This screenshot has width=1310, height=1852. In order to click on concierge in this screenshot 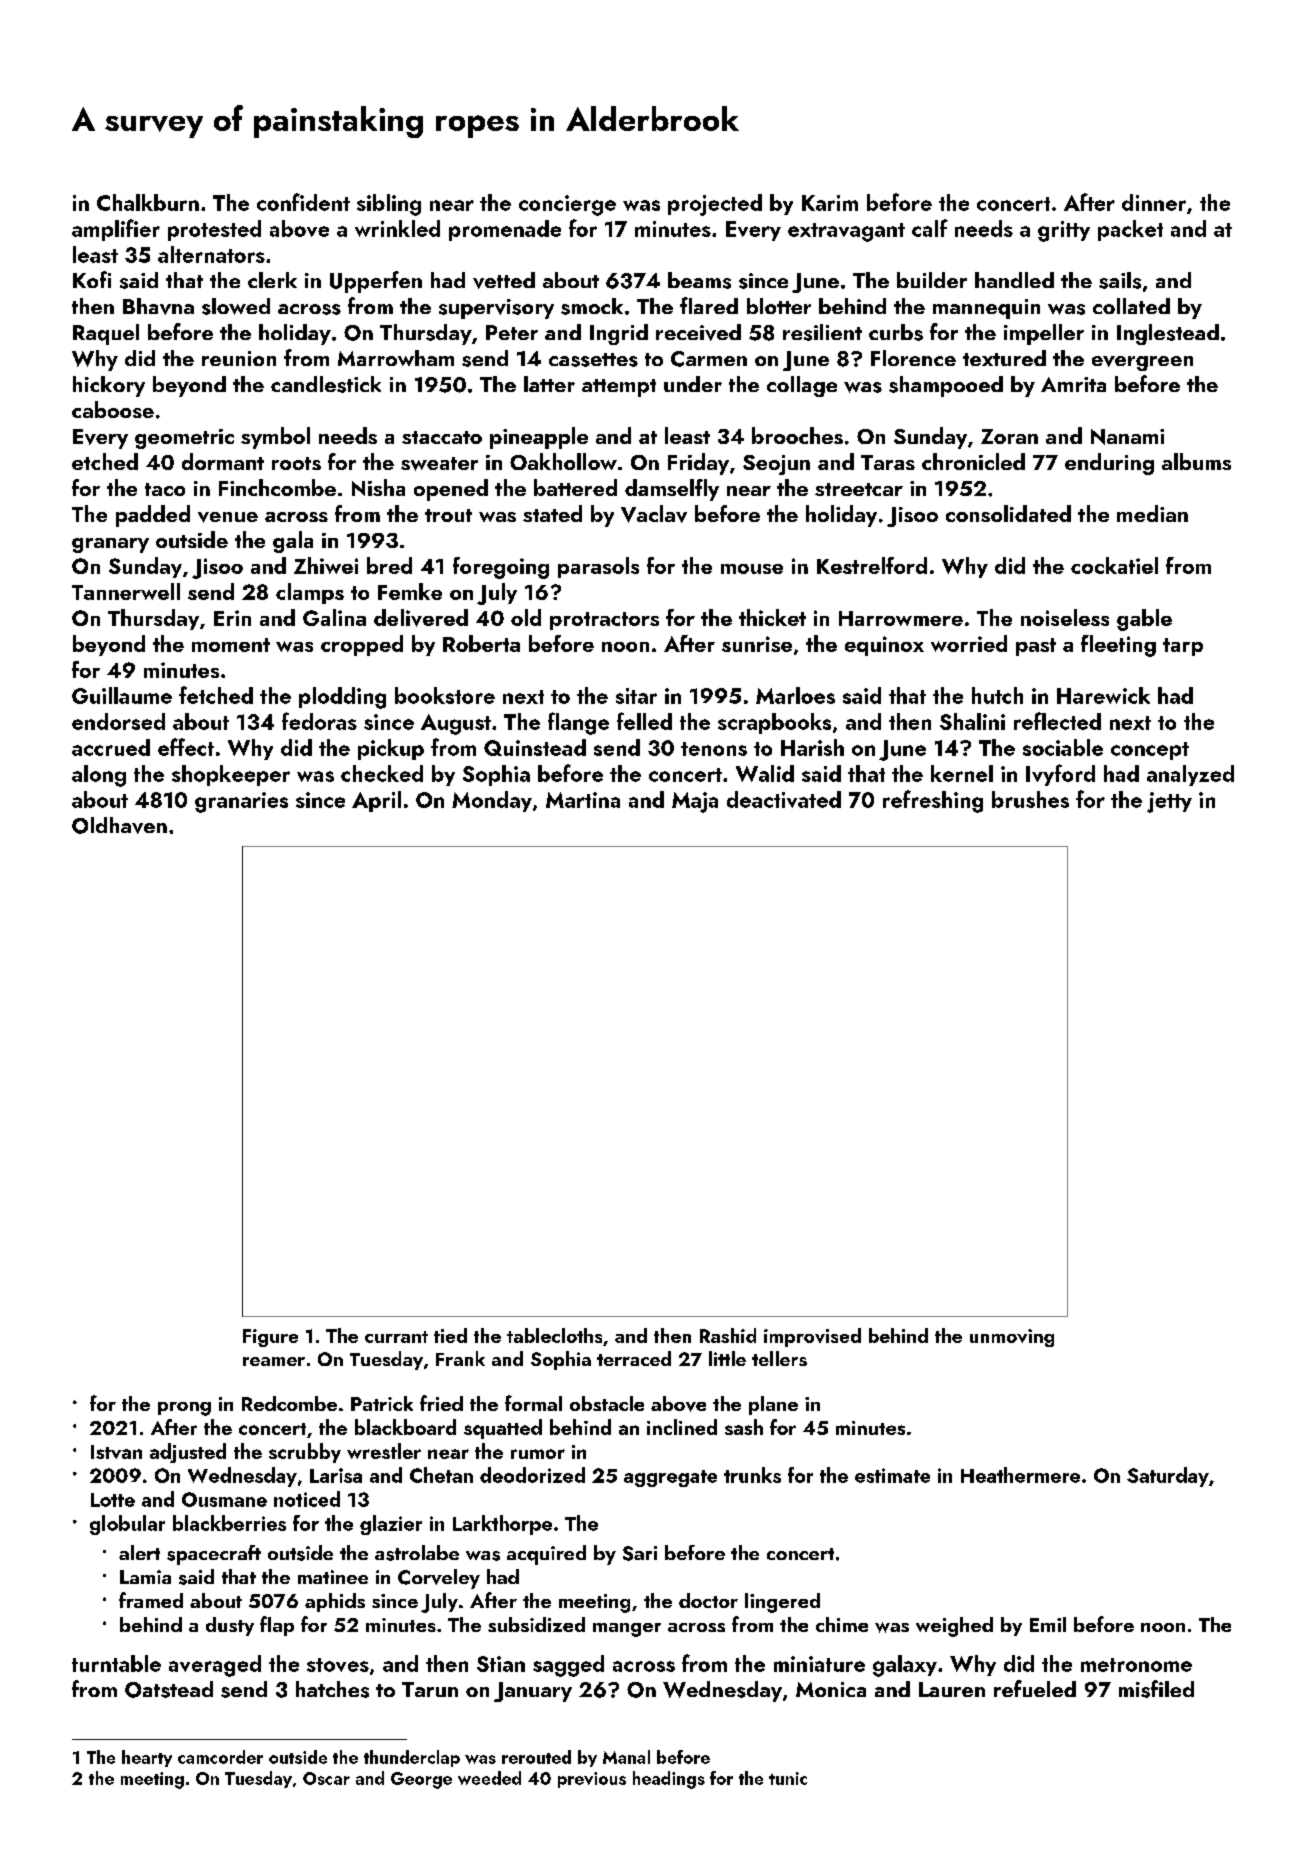, I will do `click(567, 205)`.
